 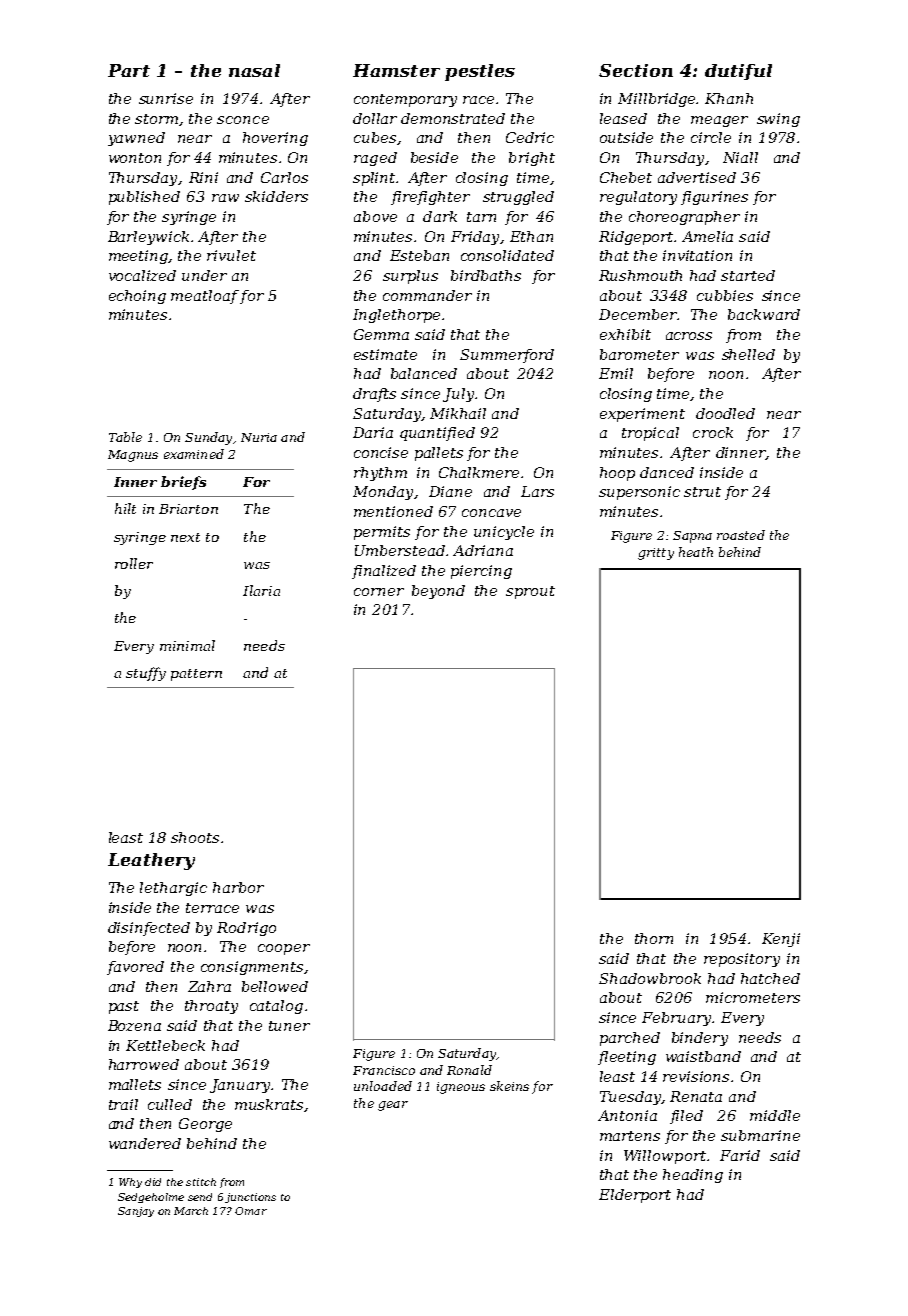 What do you see at coordinates (654, 938) in the page?
I see `thorn` at bounding box center [654, 938].
